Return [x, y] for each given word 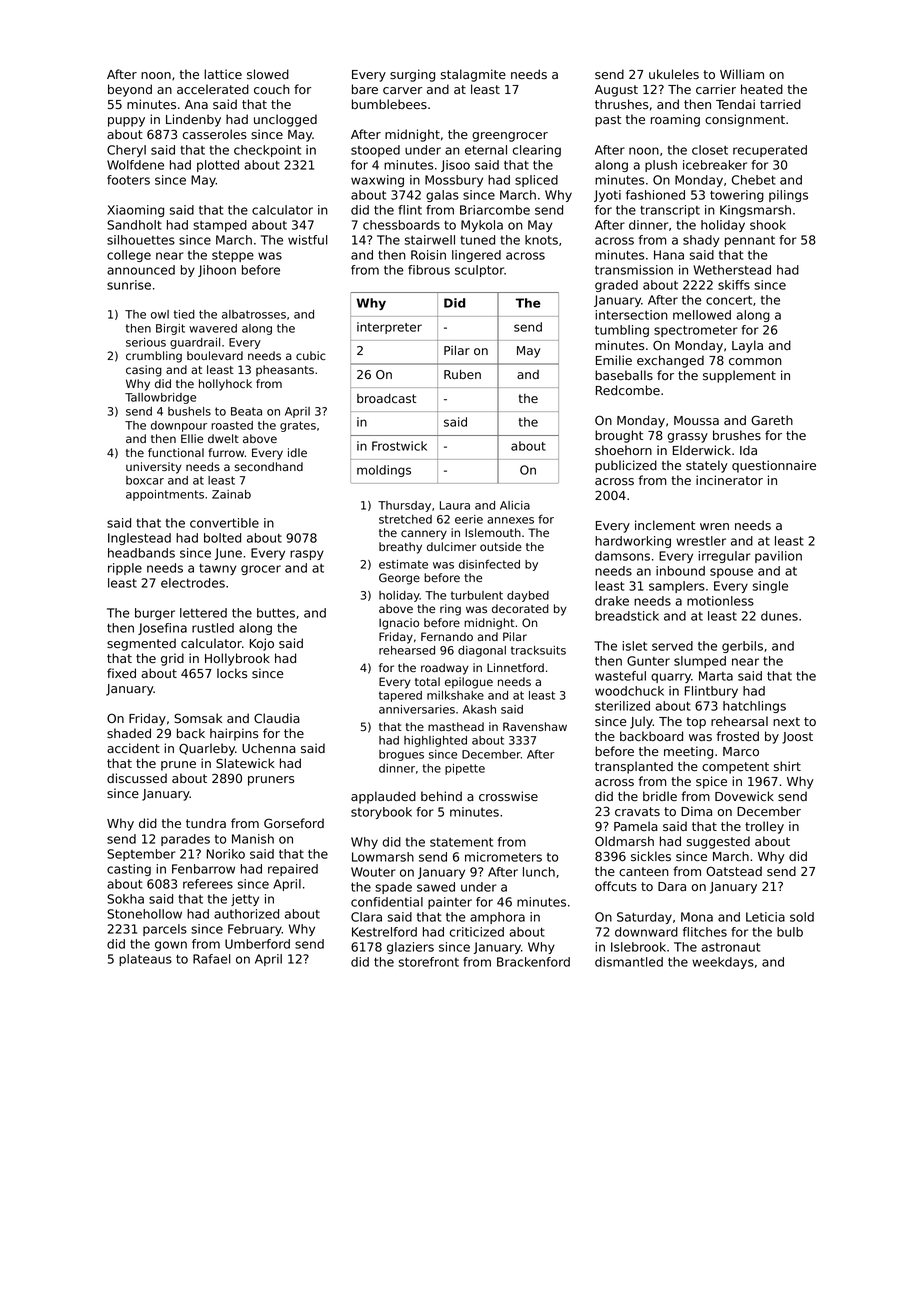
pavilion [778, 557]
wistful [307, 240]
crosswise [508, 796]
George [399, 579]
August [616, 91]
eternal [486, 150]
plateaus [145, 960]
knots [541, 240]
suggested [718, 842]
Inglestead [139, 539]
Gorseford [294, 823]
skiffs [734, 285]
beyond [130, 90]
